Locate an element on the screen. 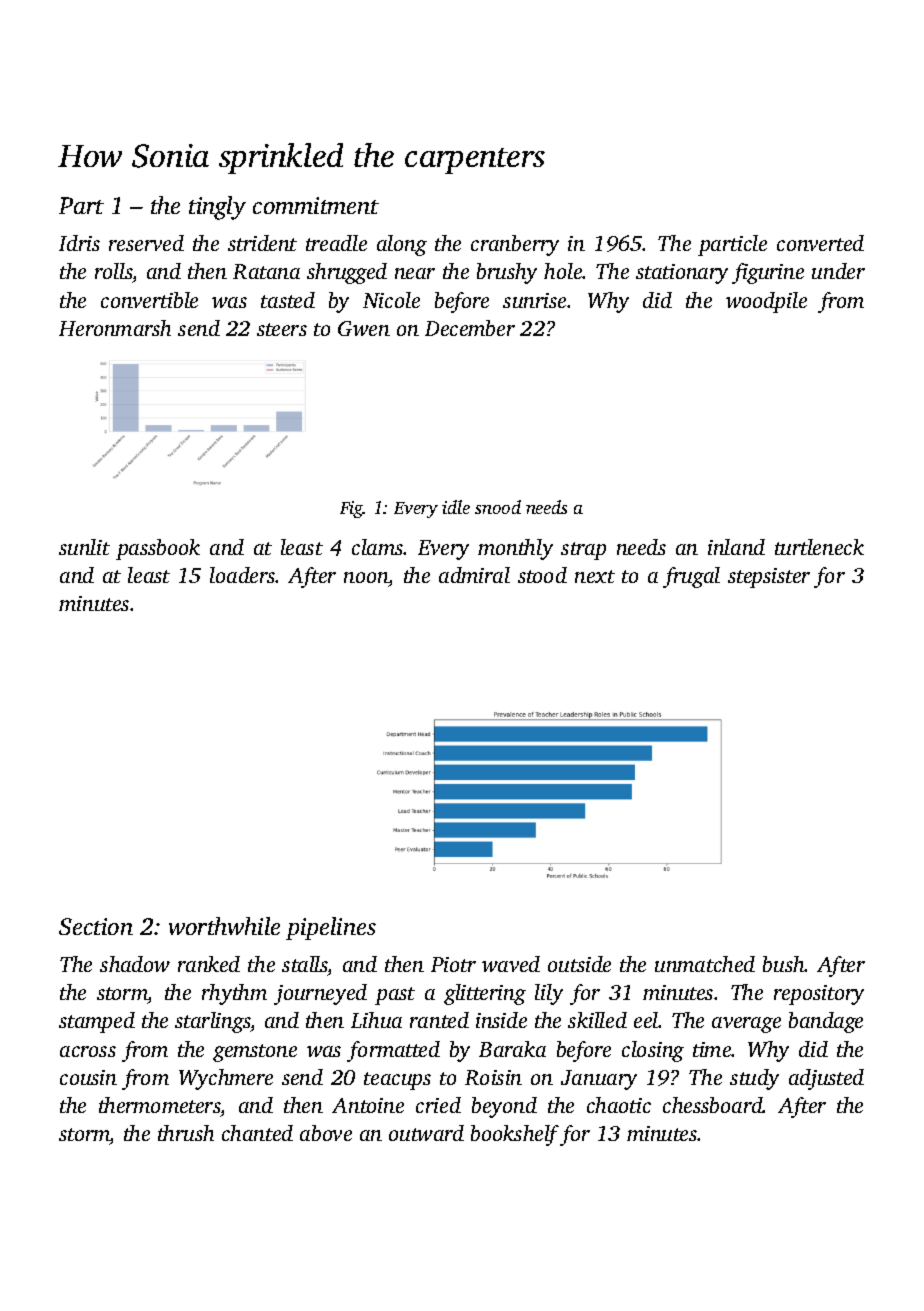 Image resolution: width=924 pixels, height=1311 pixels. next is located at coordinates (595, 576).
